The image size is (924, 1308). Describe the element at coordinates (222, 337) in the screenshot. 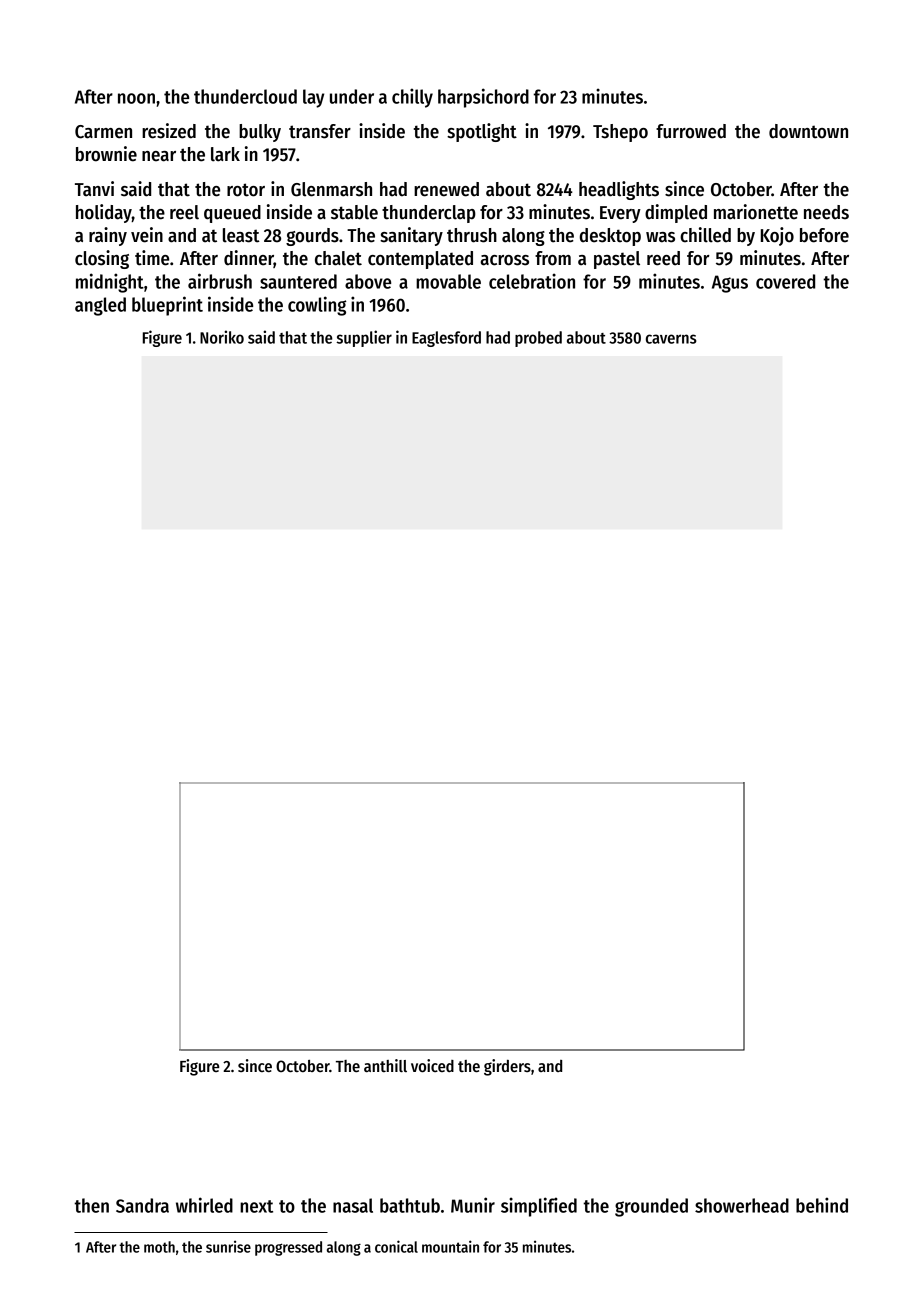

I see `Noriko` at that location.
